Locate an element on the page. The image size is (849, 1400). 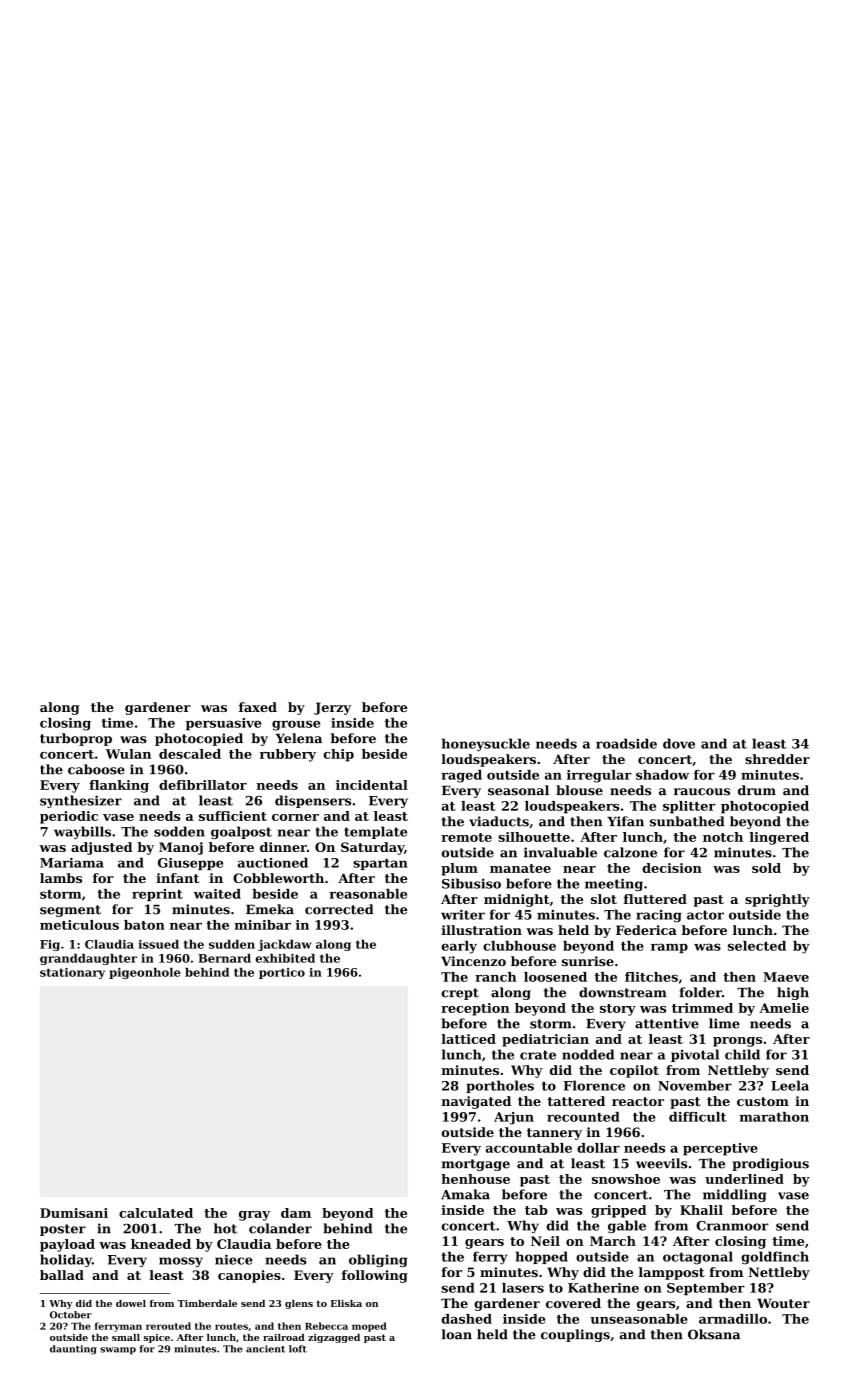
crept is located at coordinates (460, 994).
